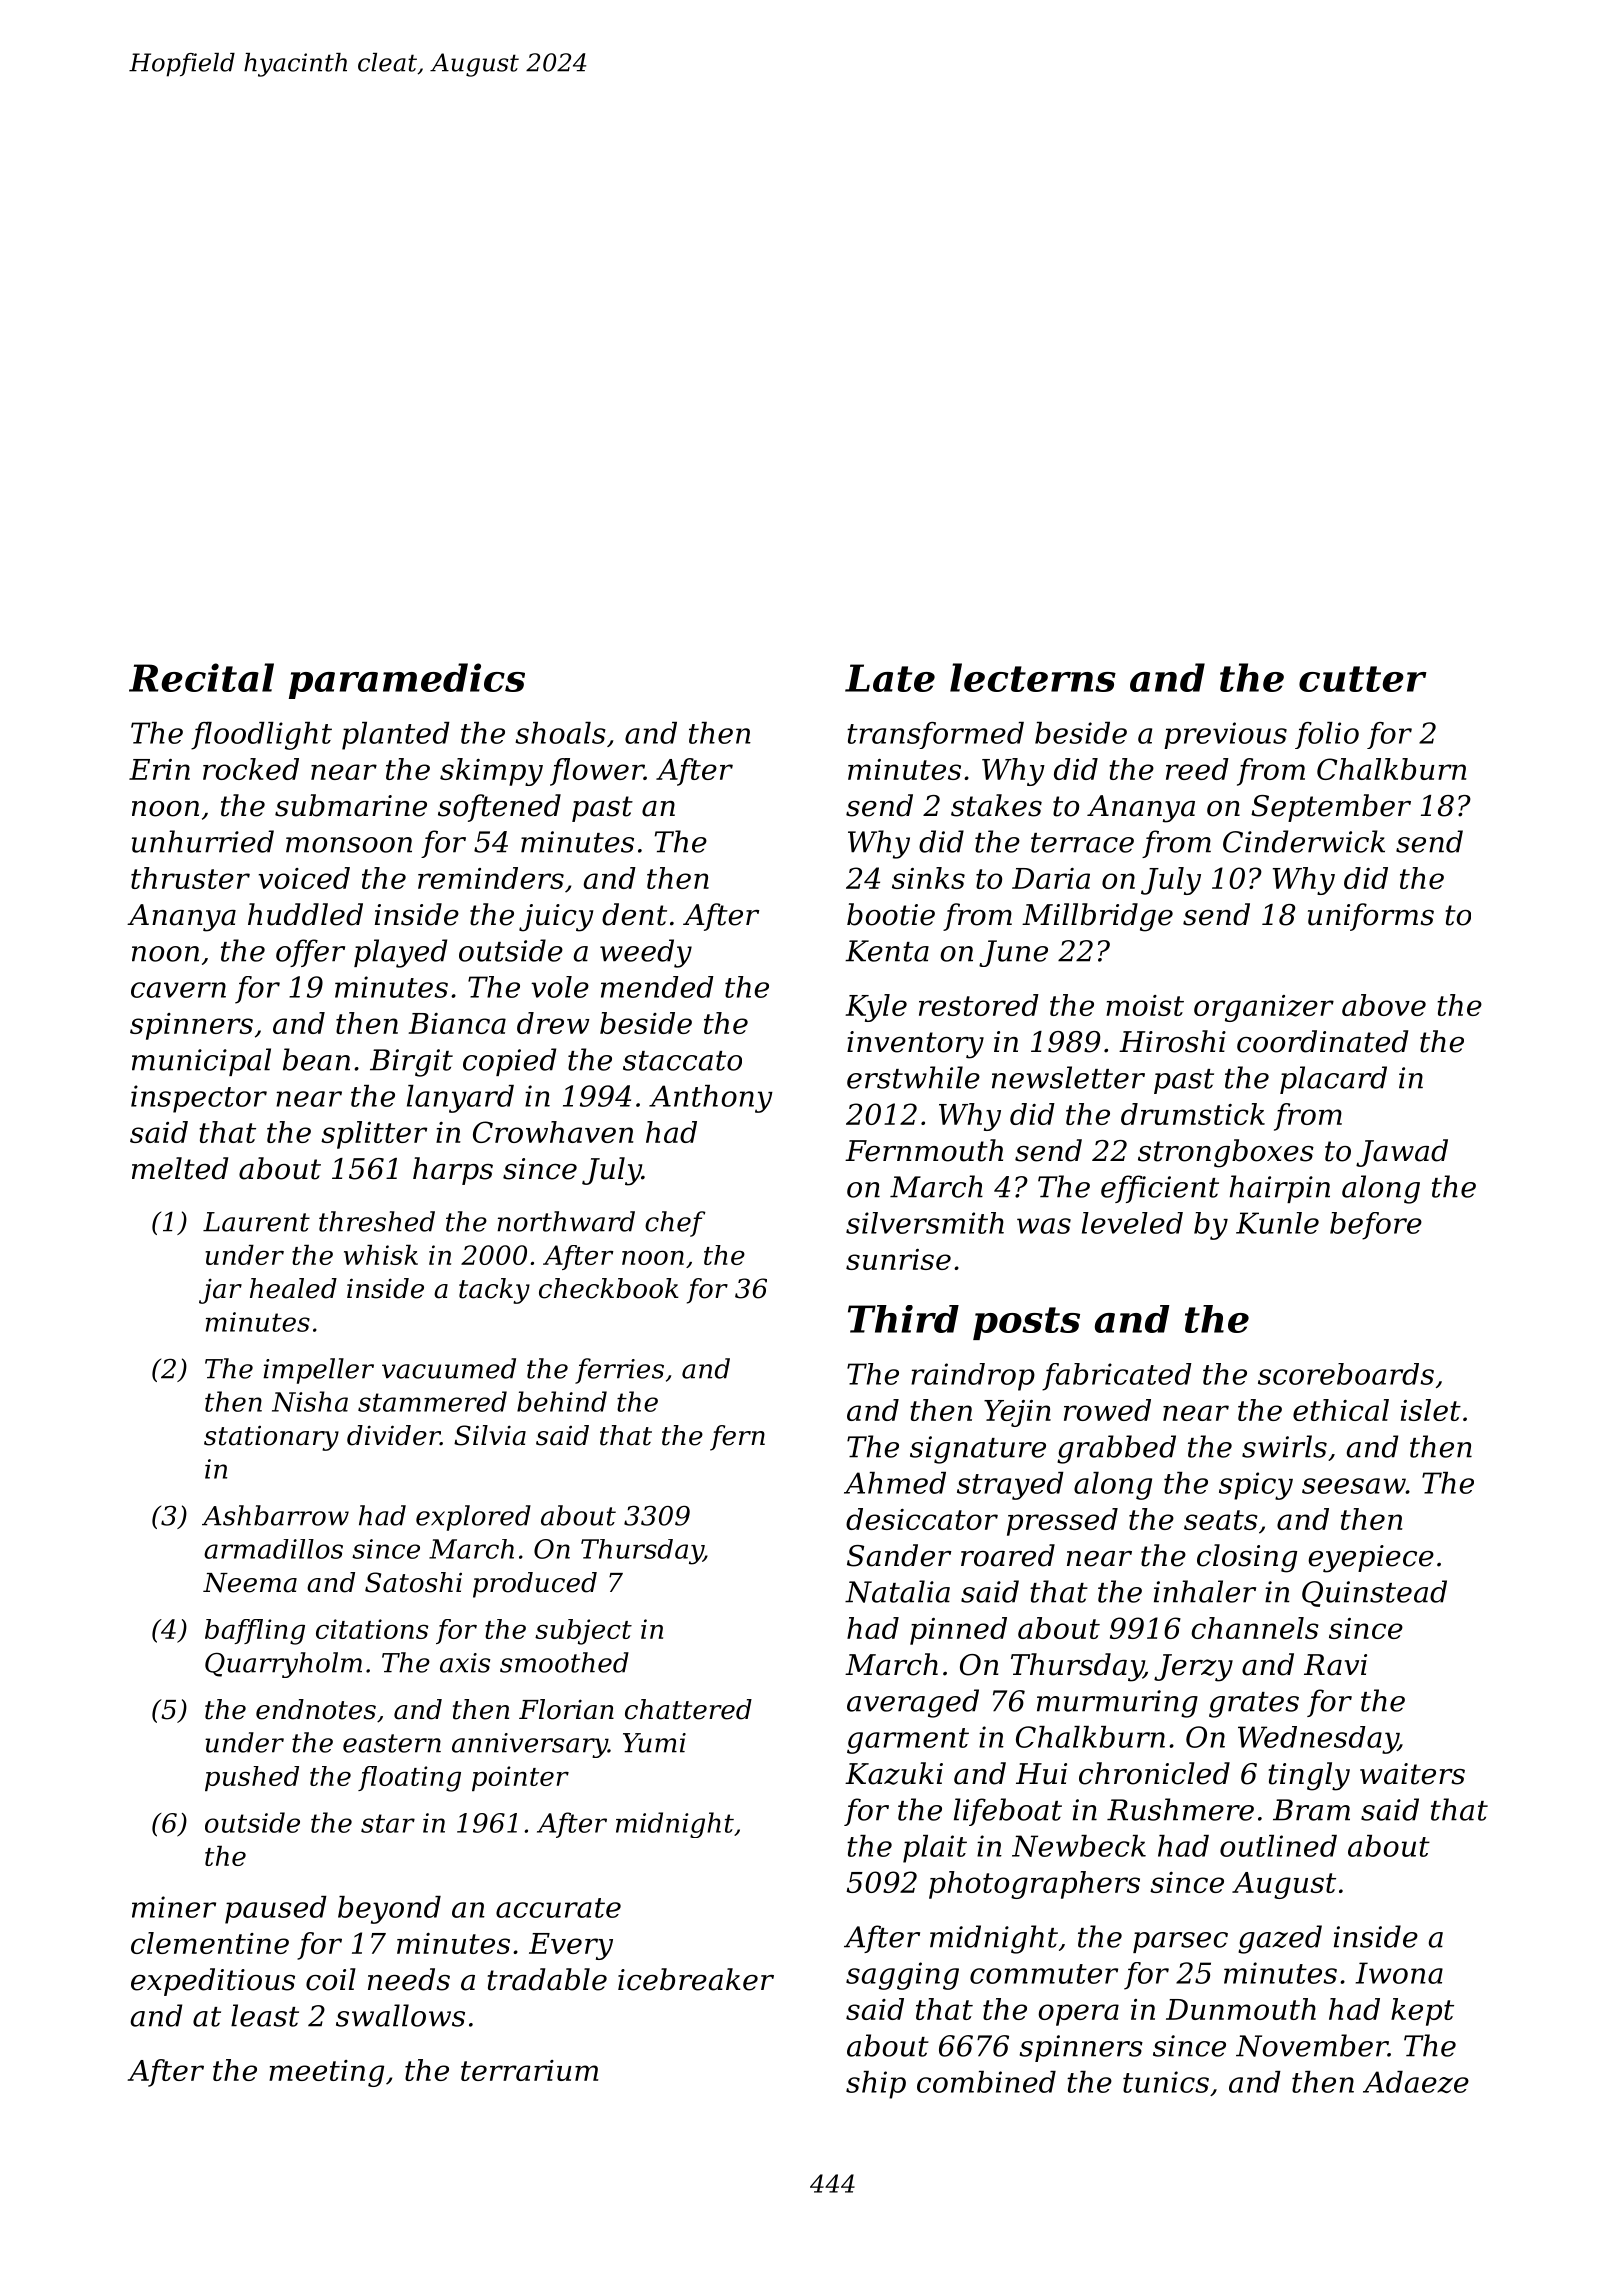  Describe the element at coordinates (1033, 677) in the page. I see `lecterns` at that location.
